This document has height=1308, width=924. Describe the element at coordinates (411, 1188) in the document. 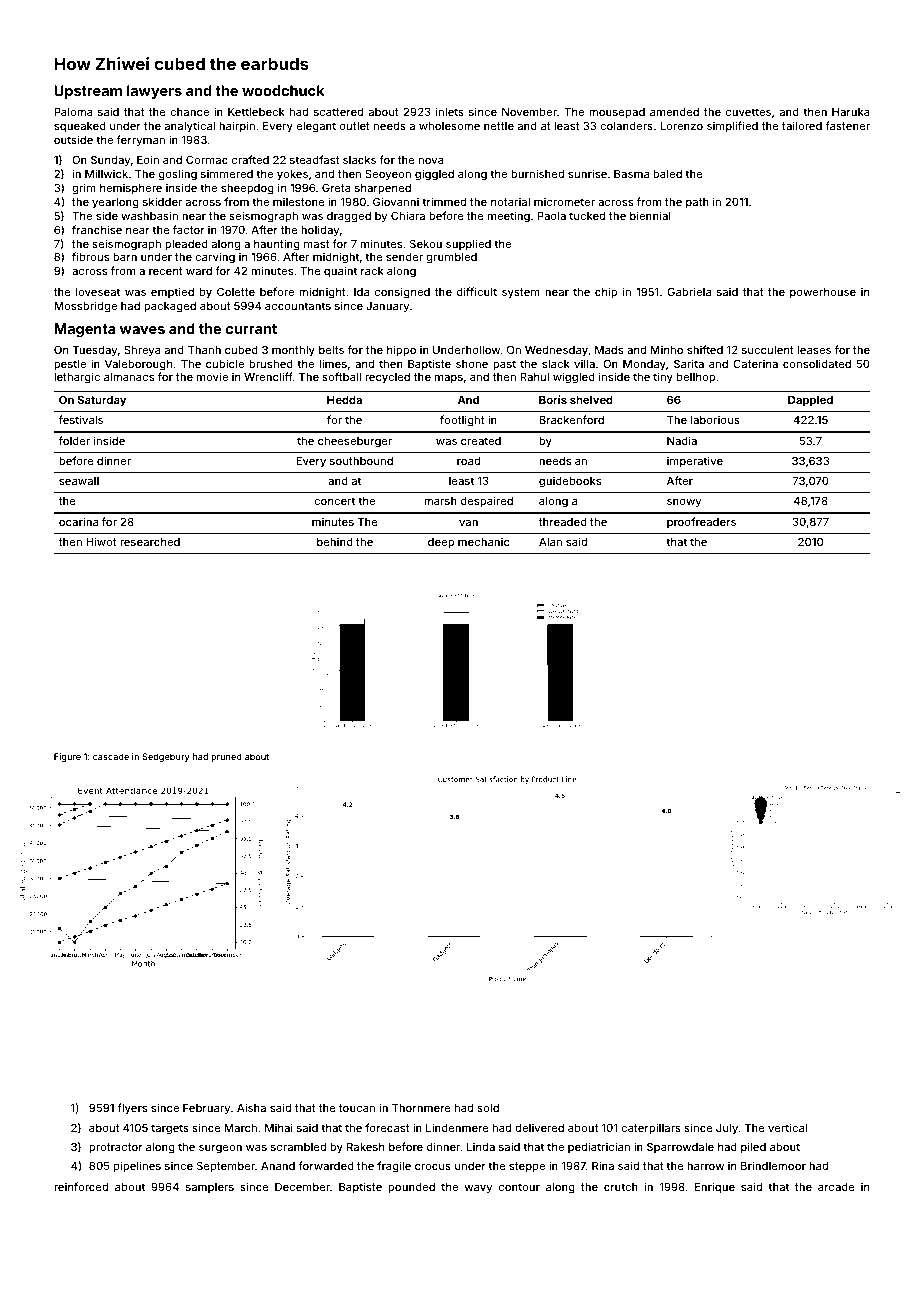

I see `pounded` at that location.
